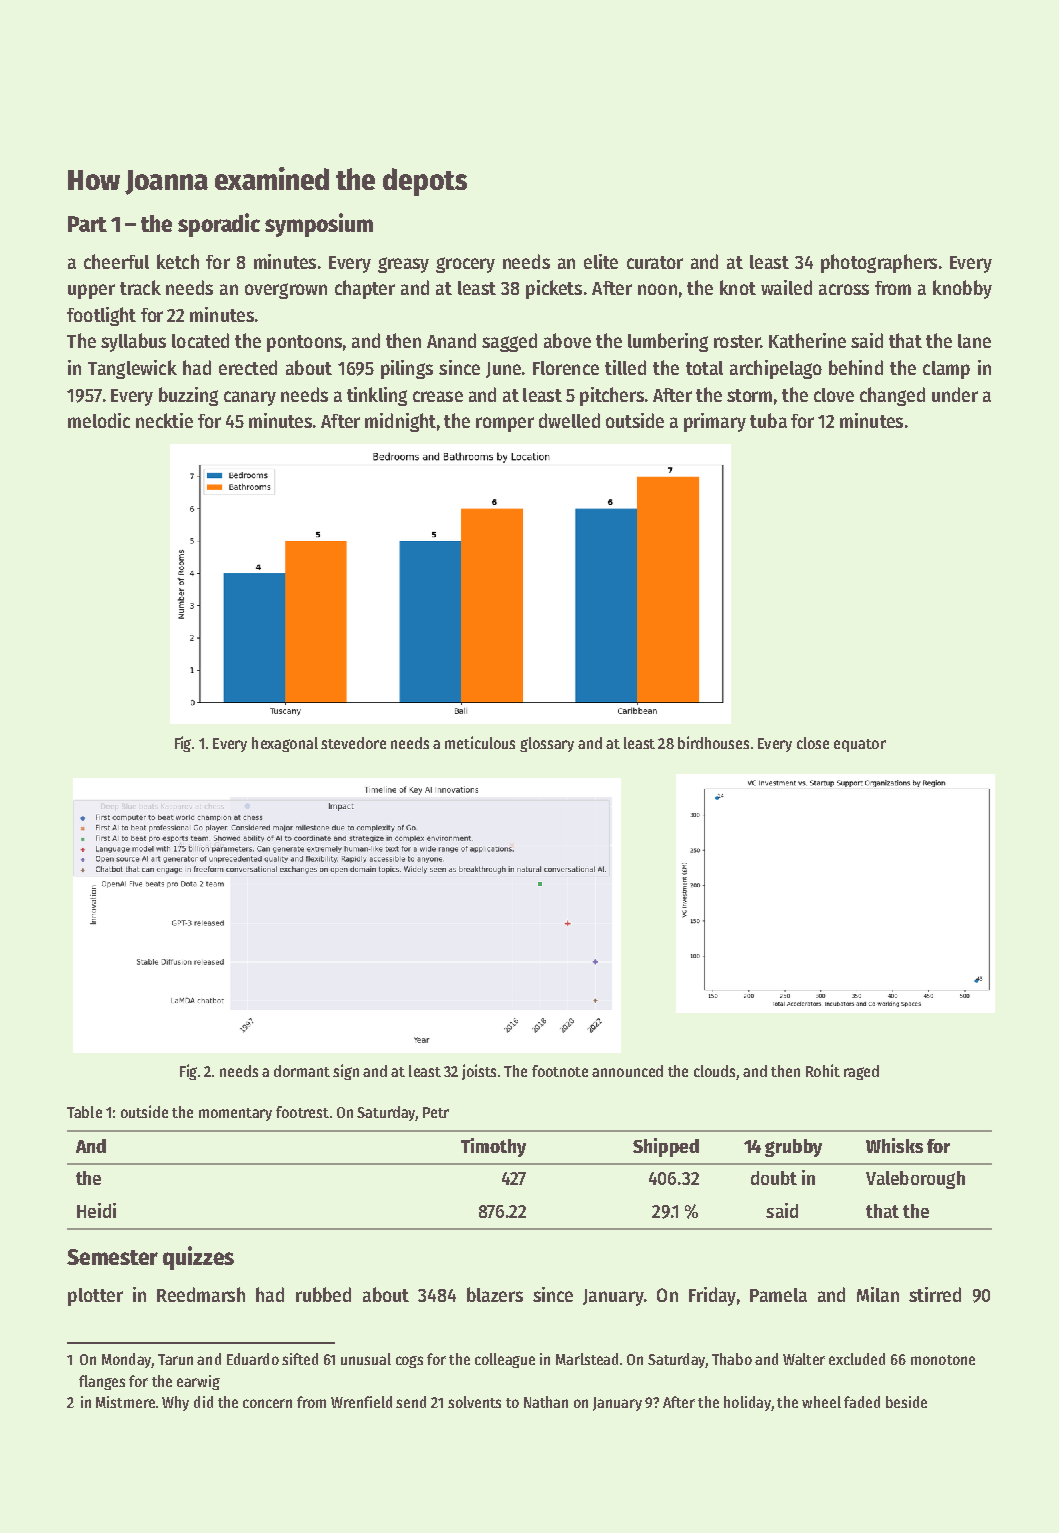  What do you see at coordinates (860, 745) in the screenshot?
I see `equator` at bounding box center [860, 745].
